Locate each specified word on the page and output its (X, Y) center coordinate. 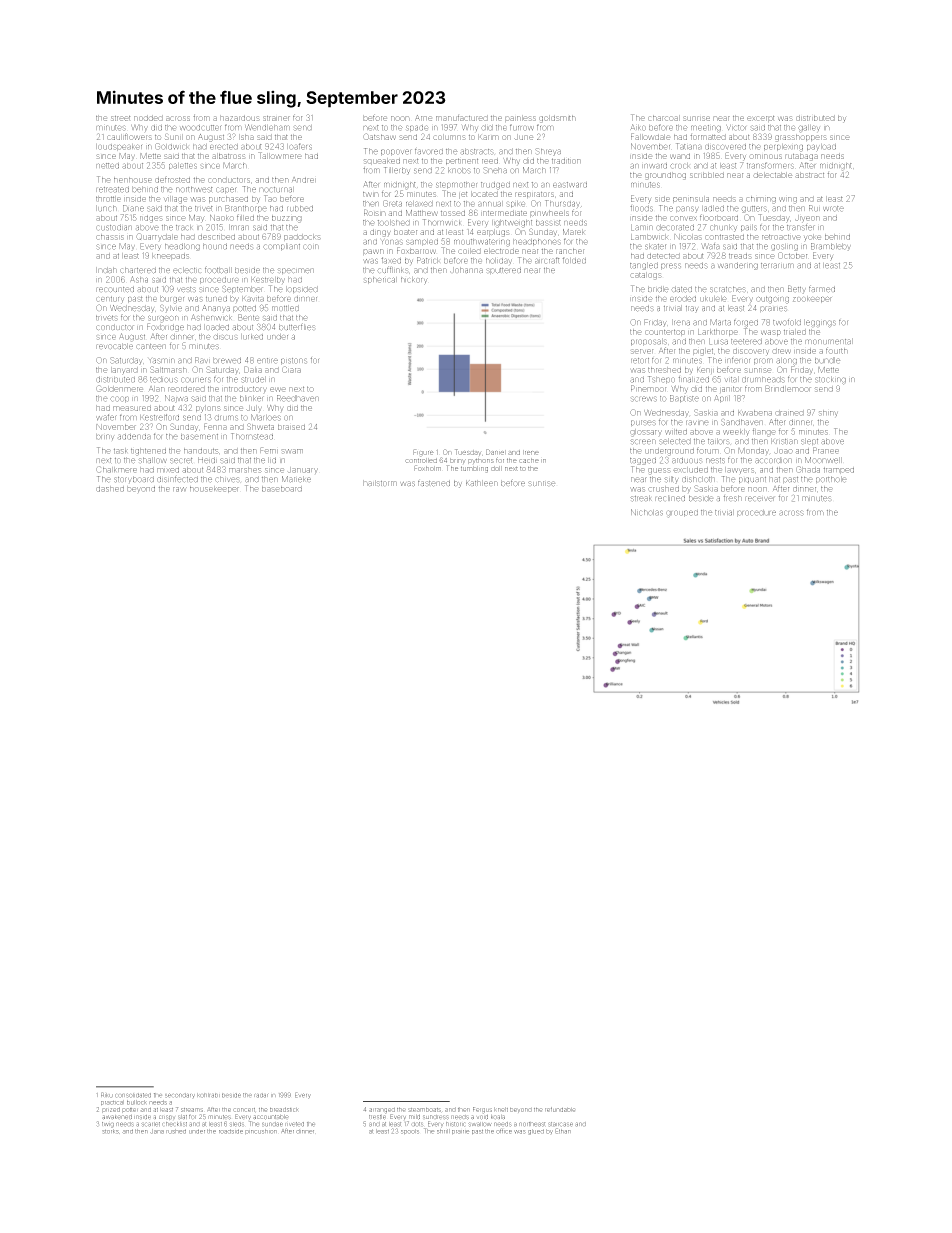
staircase (560, 1124)
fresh (733, 498)
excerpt (760, 119)
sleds (237, 1124)
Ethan (563, 1131)
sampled (422, 242)
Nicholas (647, 512)
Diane (133, 208)
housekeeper (214, 489)
